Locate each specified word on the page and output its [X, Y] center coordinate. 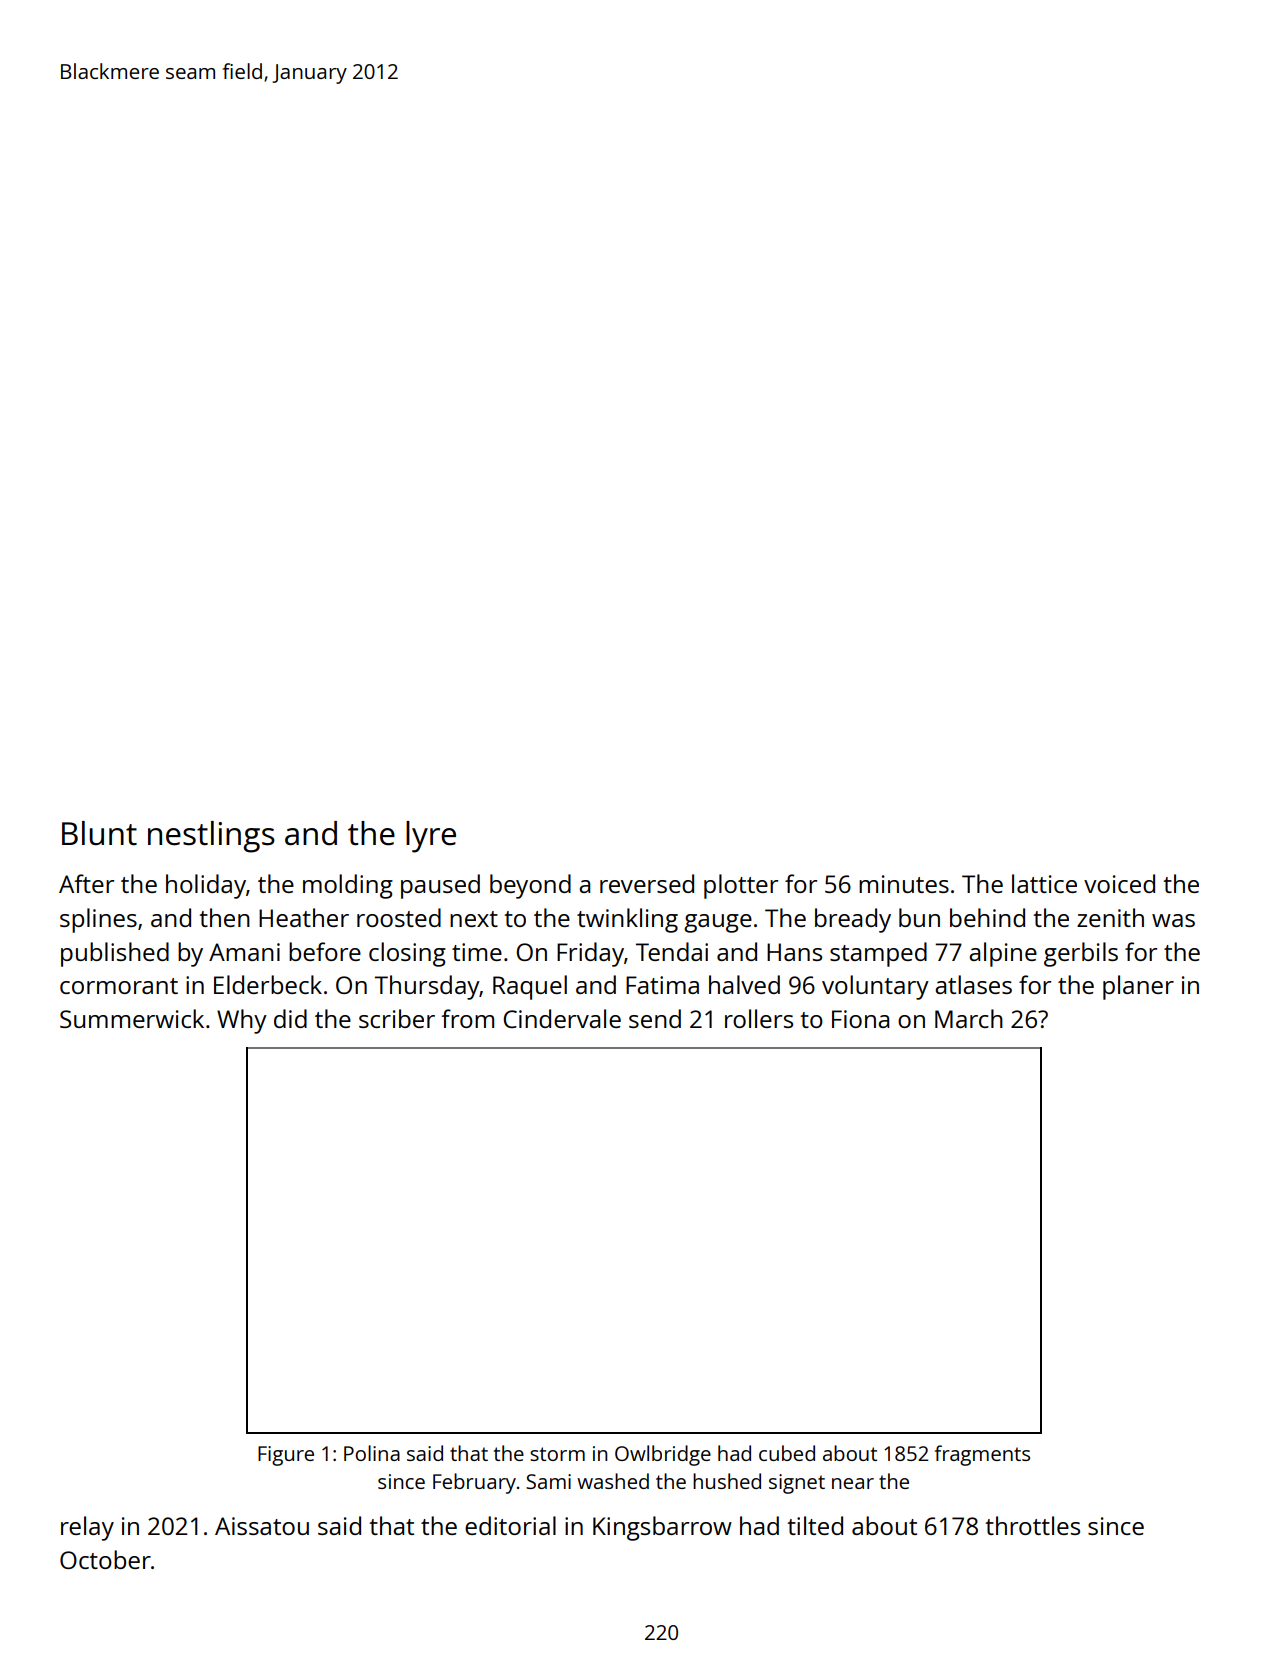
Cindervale [562, 1018]
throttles [1032, 1525]
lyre [431, 837]
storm [557, 1454]
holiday [206, 886]
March [969, 1018]
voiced [1119, 883]
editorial [510, 1525]
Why [242, 1021]
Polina [372, 1453]
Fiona [860, 1019]
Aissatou [262, 1526]
